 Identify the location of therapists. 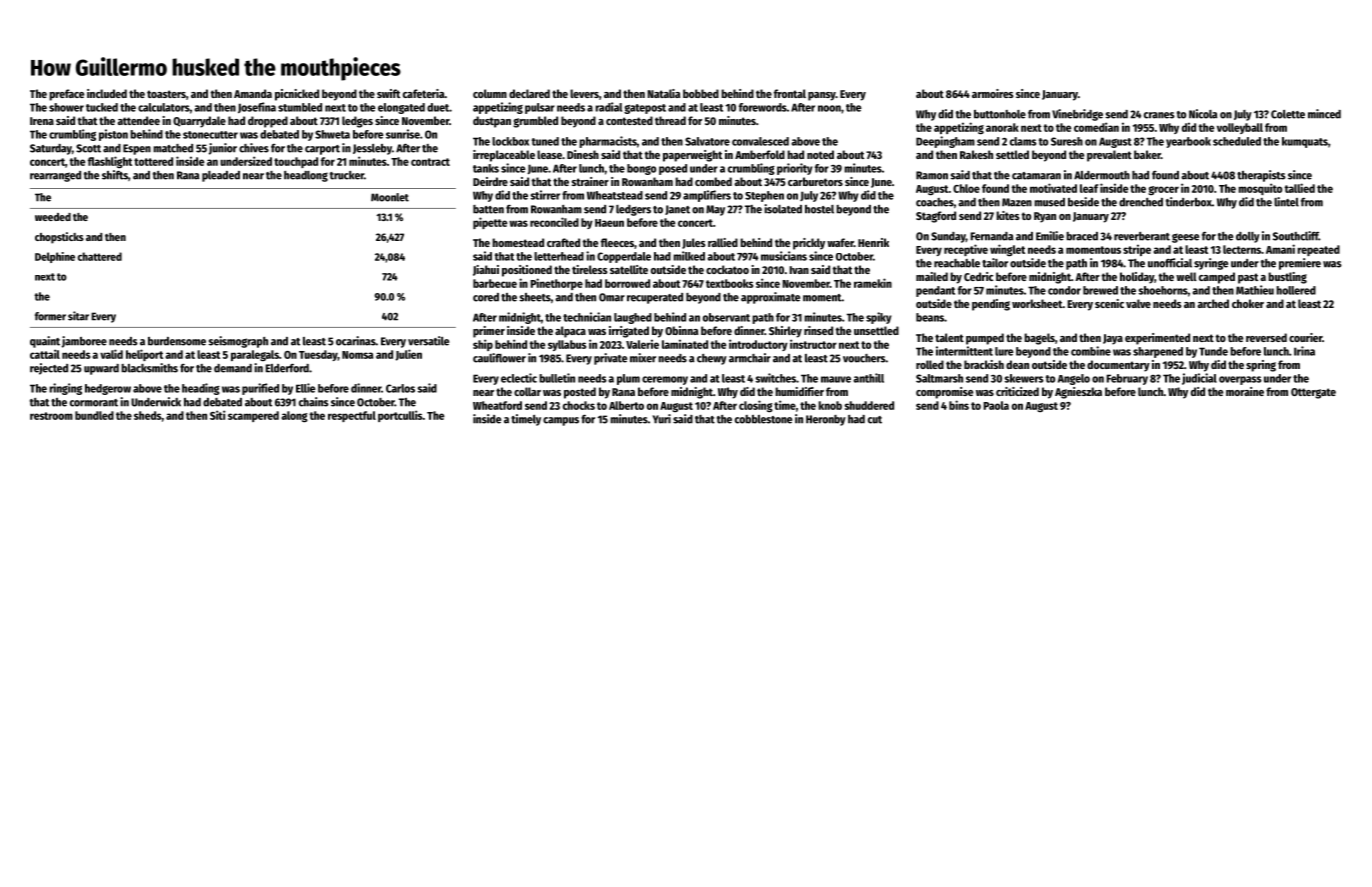
(1261, 176).
